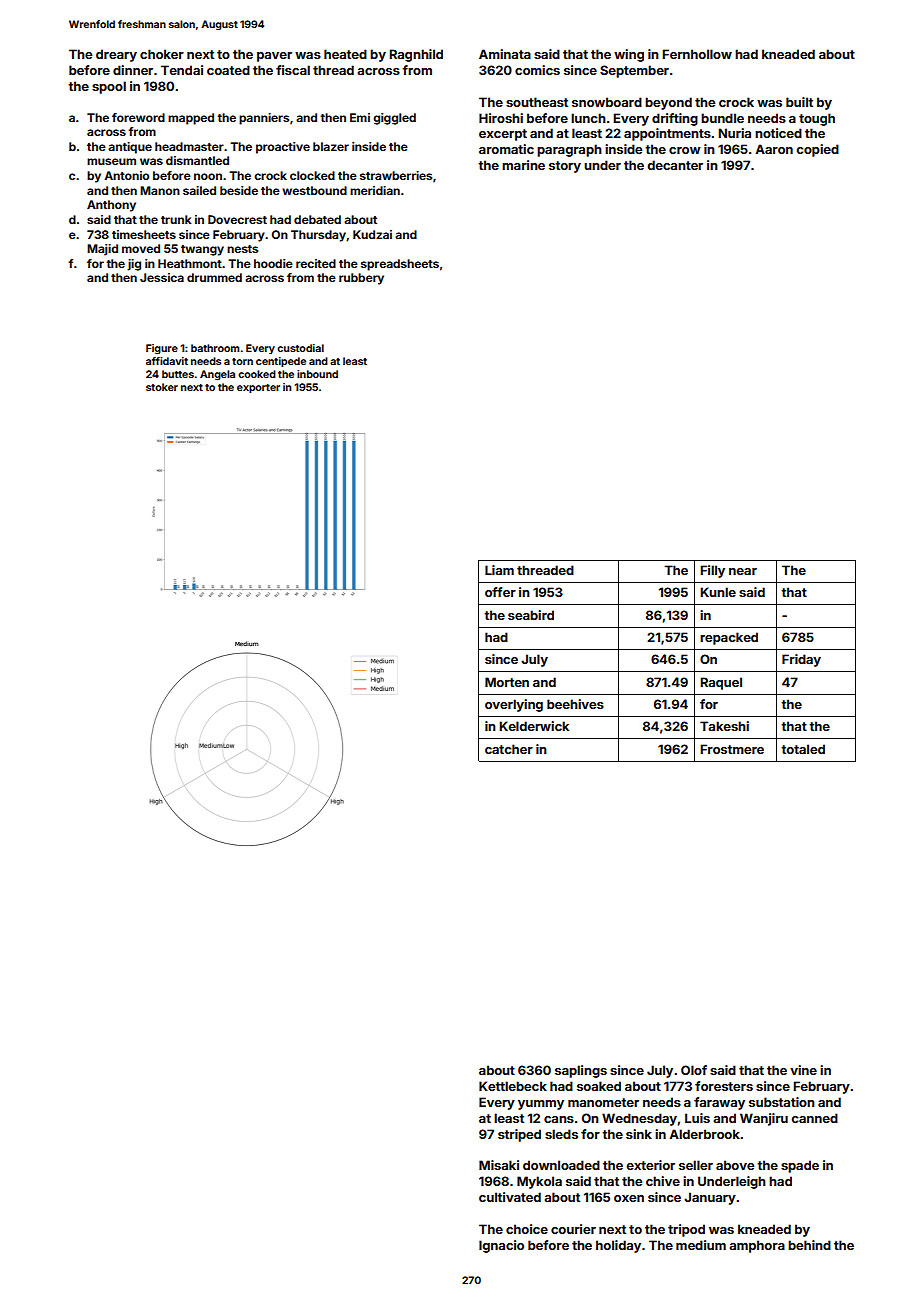  I want to click on offer, so click(500, 592).
